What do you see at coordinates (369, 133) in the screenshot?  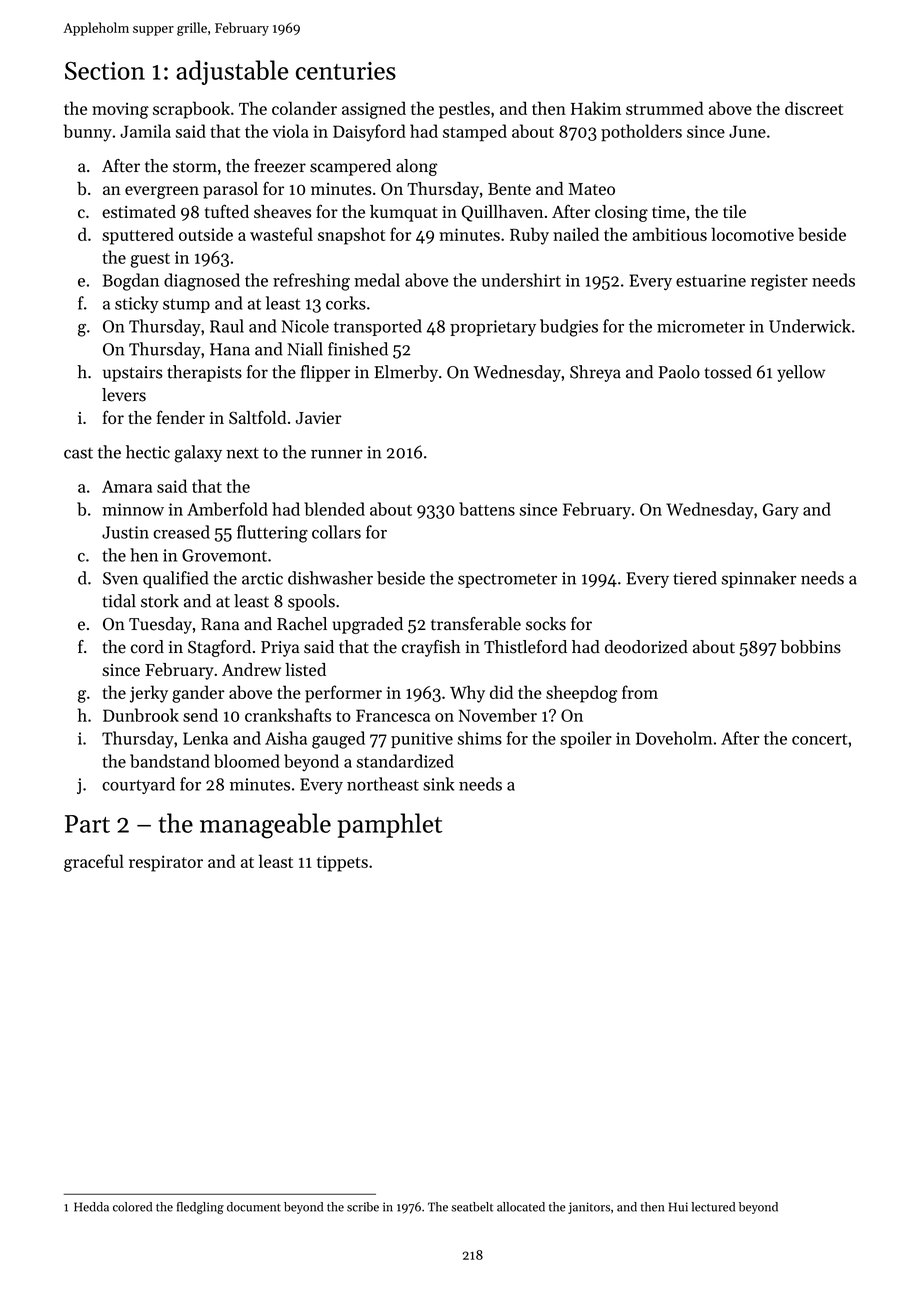 I see `Daisyford` at bounding box center [369, 133].
